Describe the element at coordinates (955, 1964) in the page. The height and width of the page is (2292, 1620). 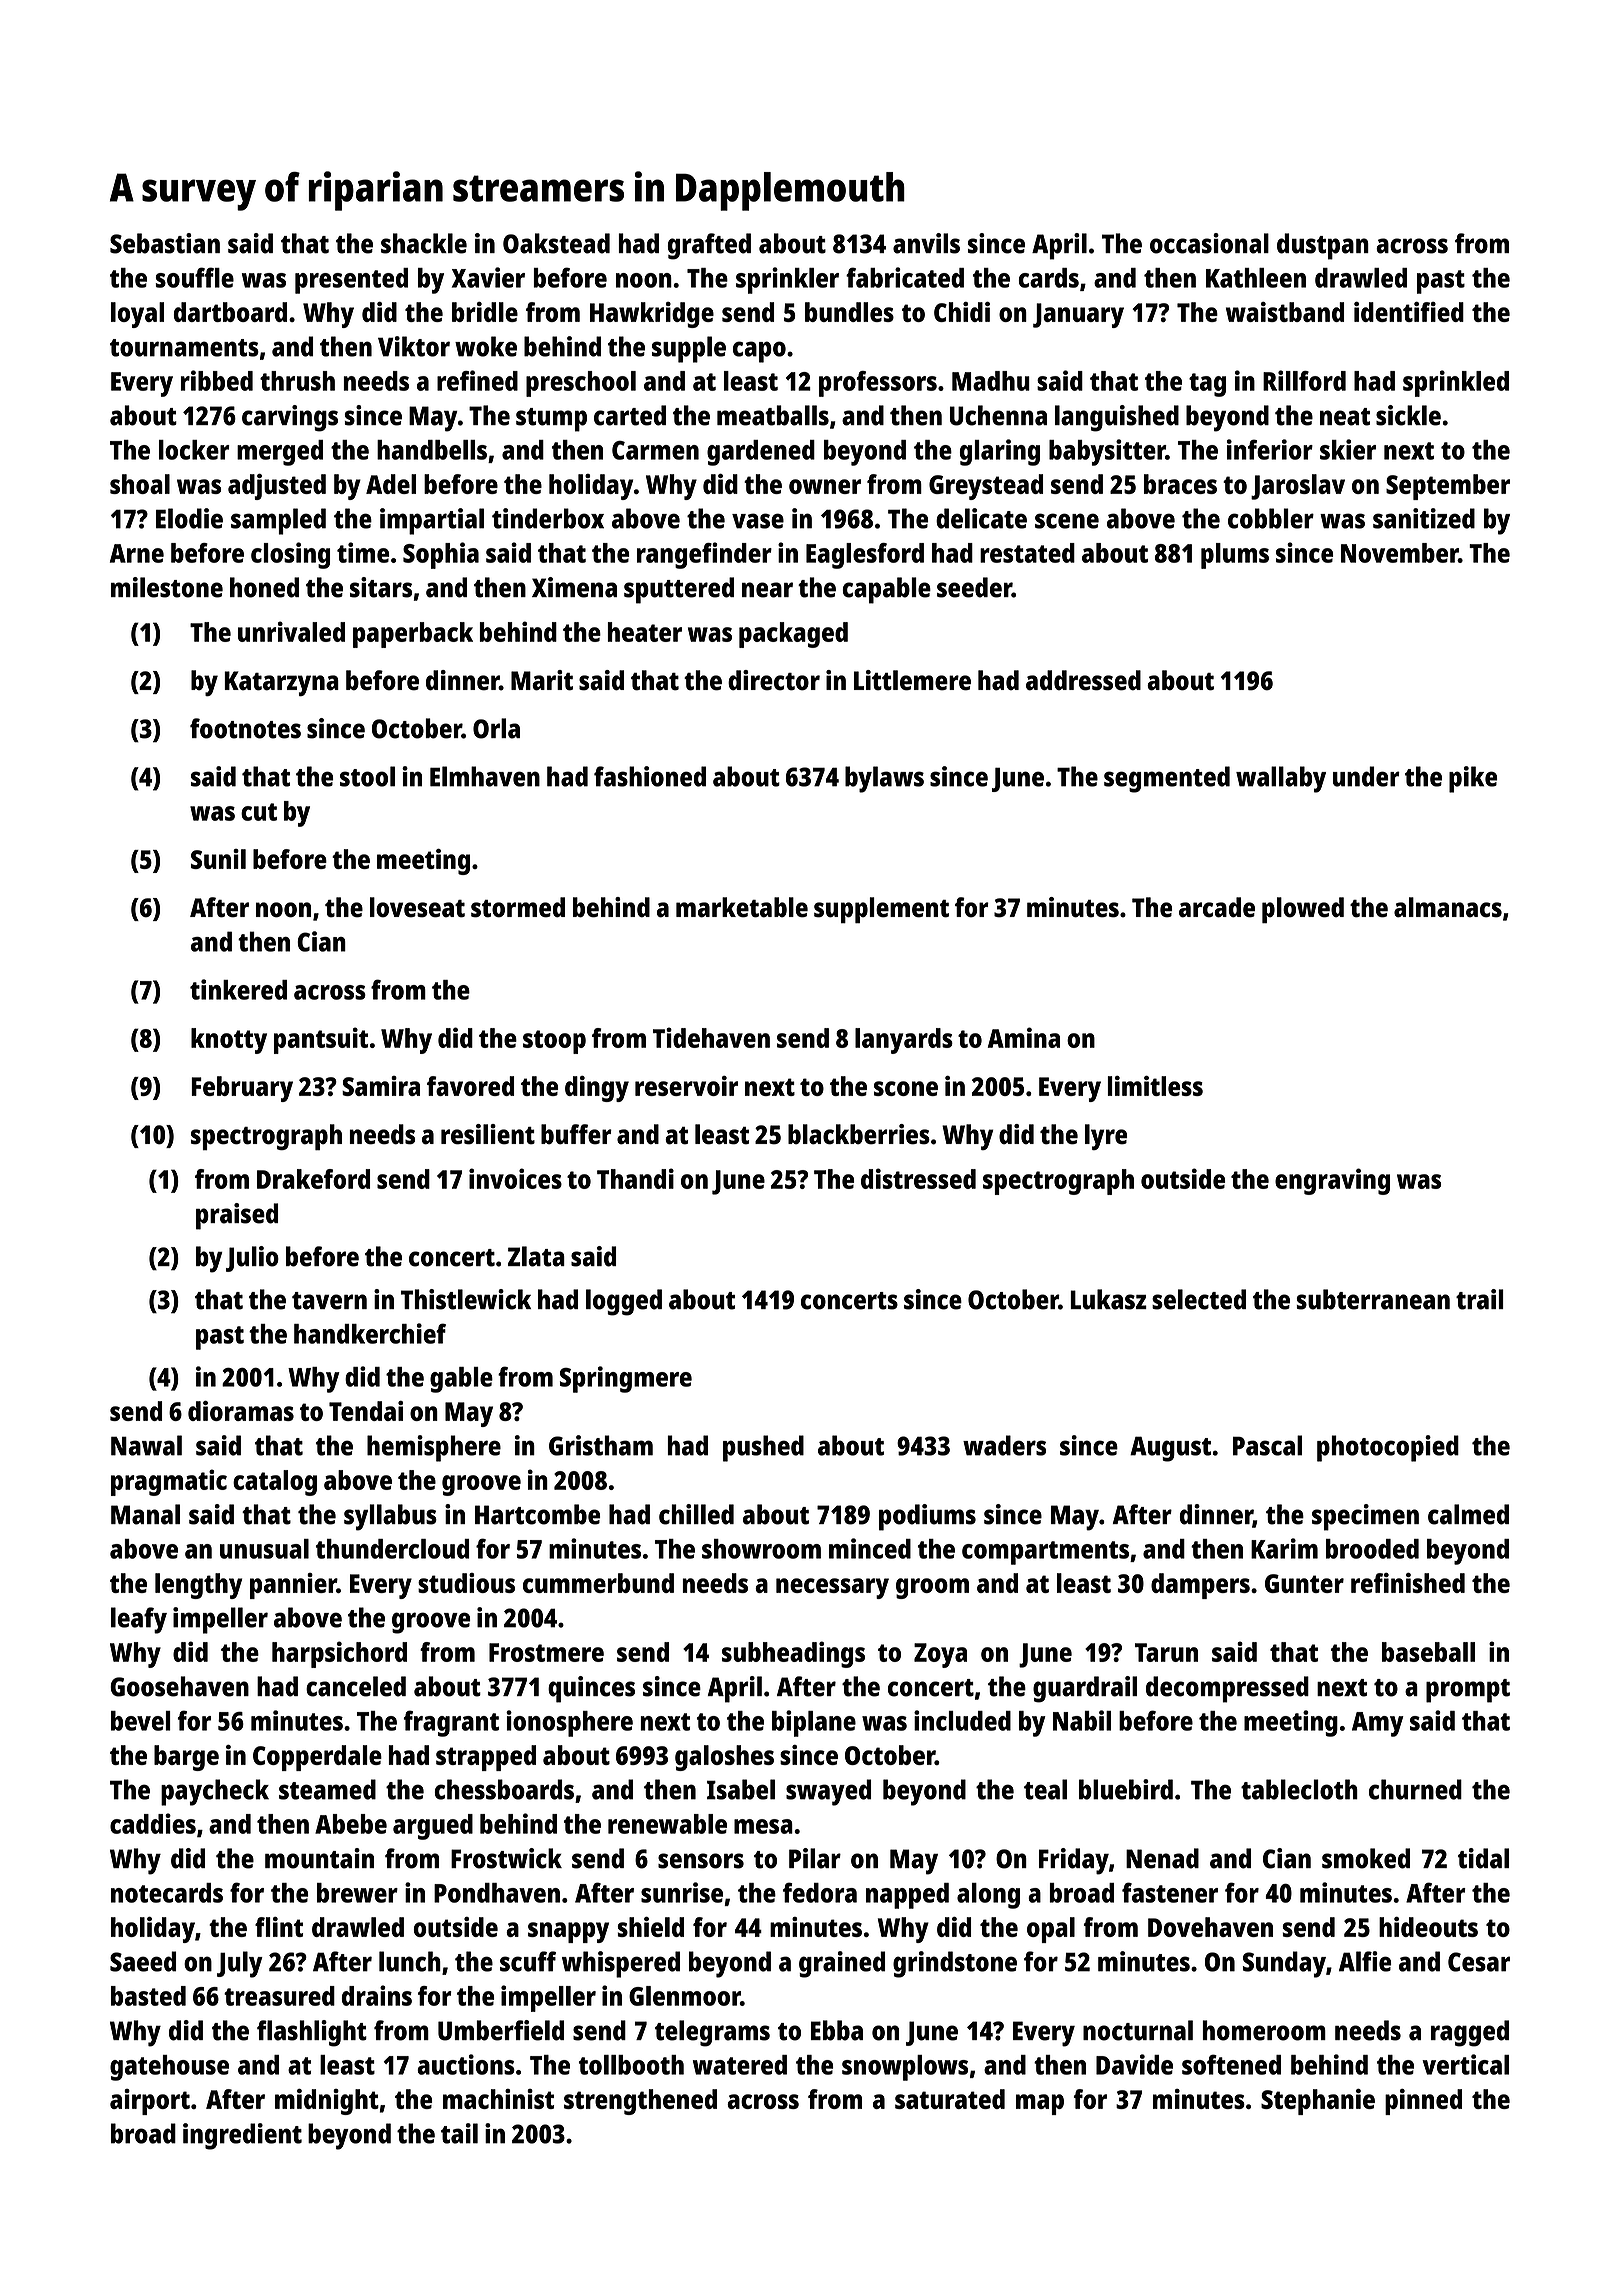
I see `grindstone` at that location.
